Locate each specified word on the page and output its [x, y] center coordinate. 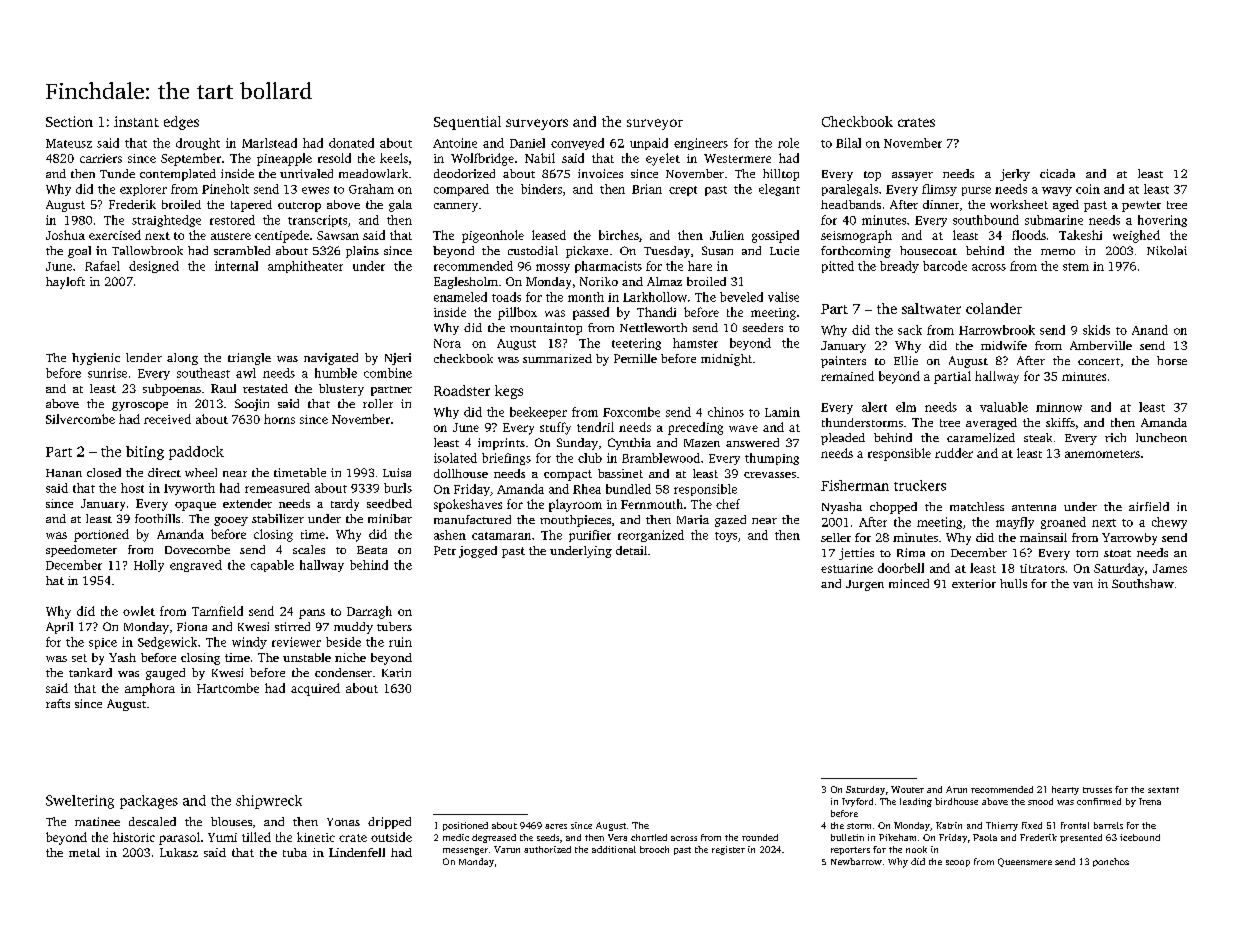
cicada [1057, 173]
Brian [647, 189]
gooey [231, 521]
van [1083, 585]
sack [910, 330]
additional [614, 849]
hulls [1013, 583]
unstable [307, 657]
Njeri [398, 359]
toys [726, 537]
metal [84, 852]
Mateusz [69, 143]
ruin [400, 642]
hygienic [96, 359]
